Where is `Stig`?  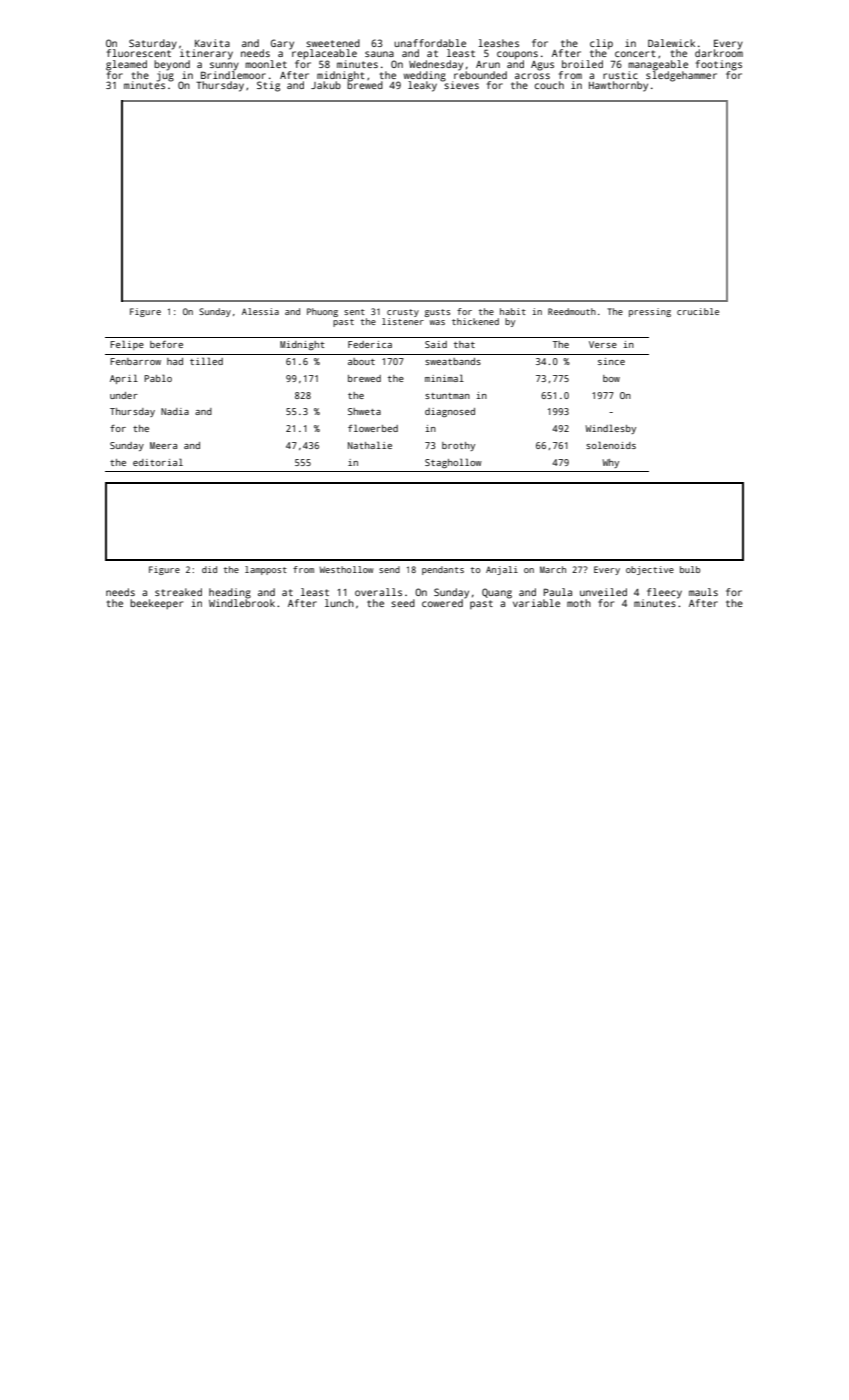
Stig is located at coordinates (268, 86).
